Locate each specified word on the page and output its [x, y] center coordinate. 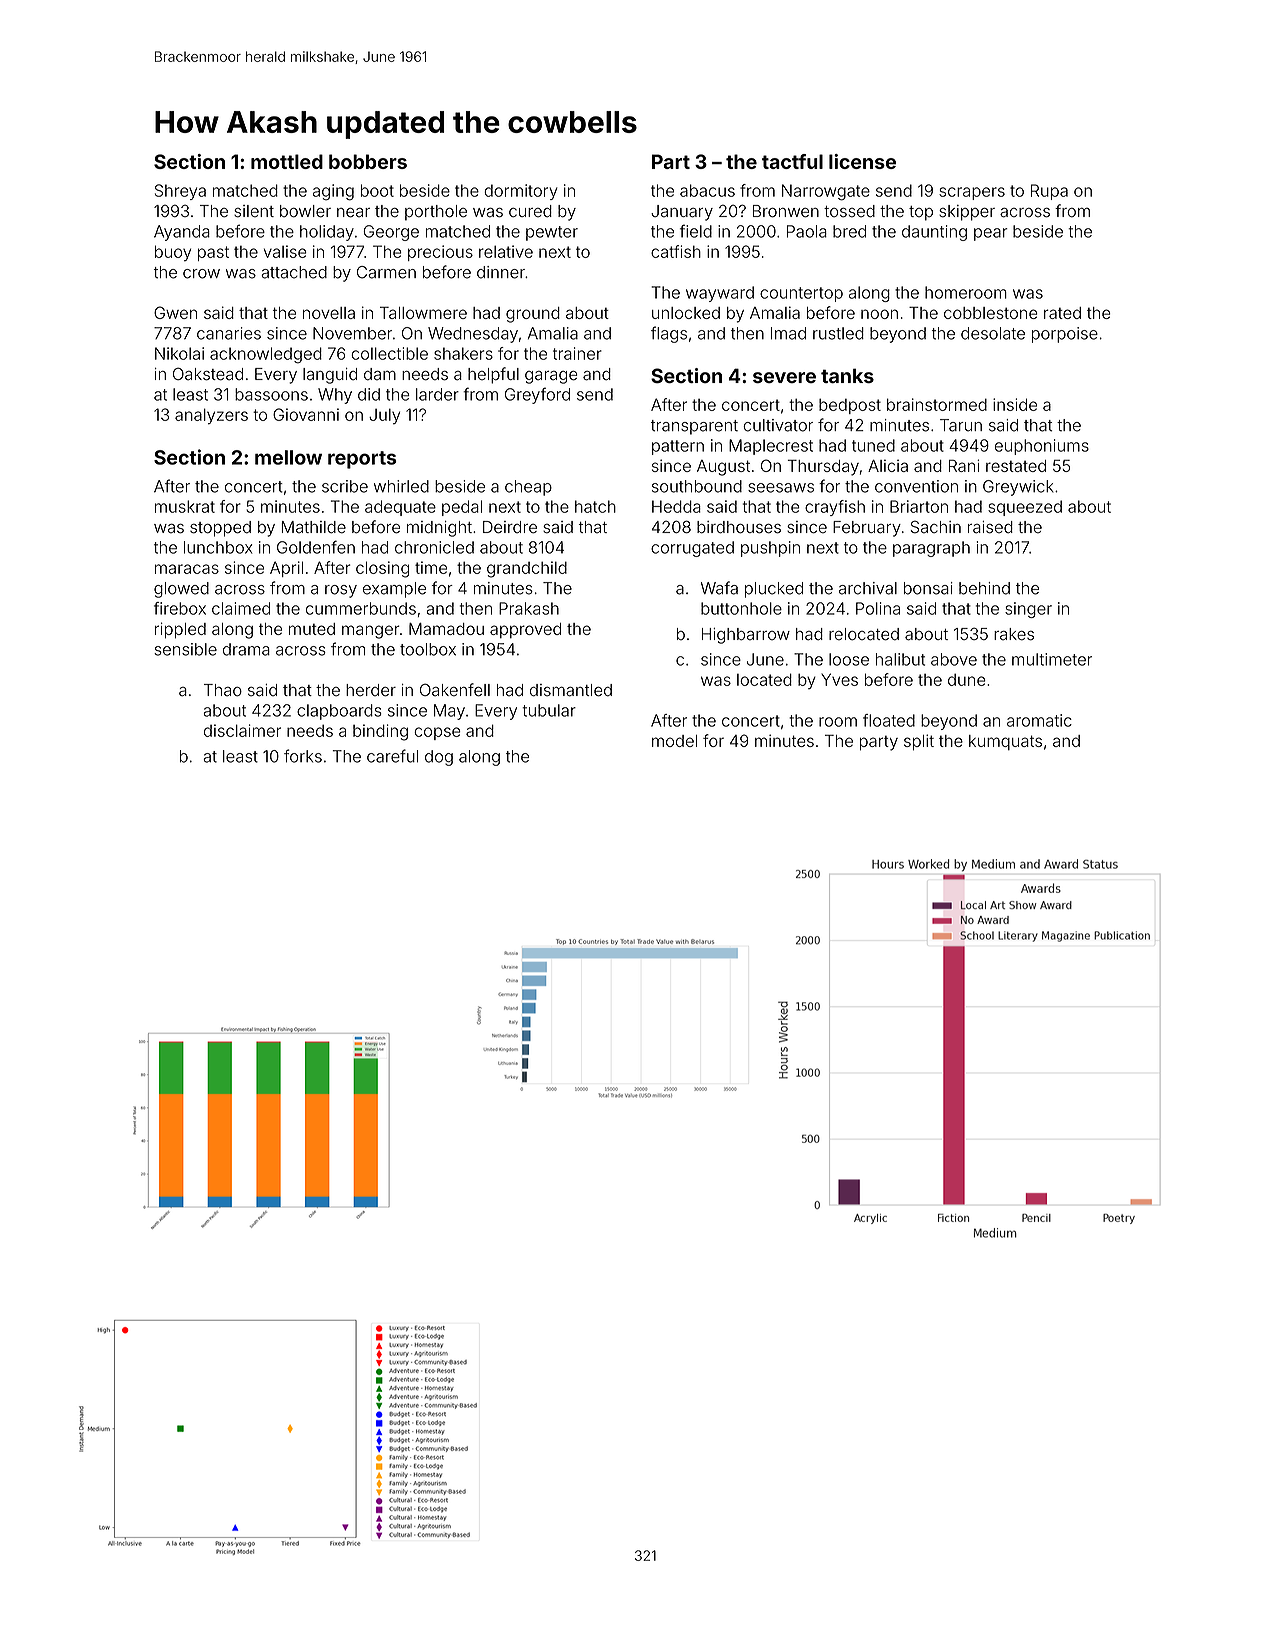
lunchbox [218, 547]
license [862, 161]
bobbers [368, 161]
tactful [792, 161]
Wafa [719, 588]
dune [967, 680]
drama [246, 649]
